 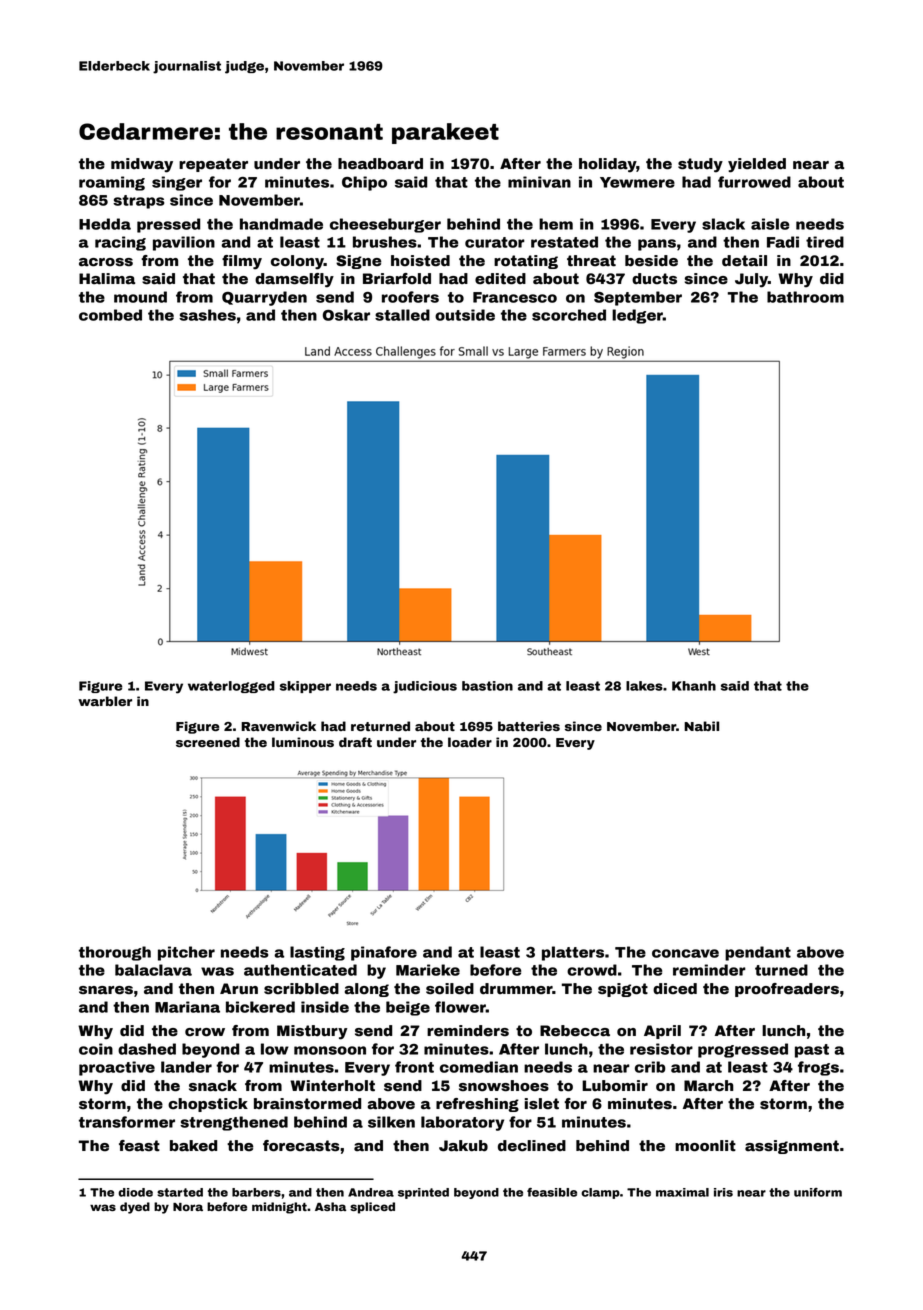 I want to click on ducts, so click(x=654, y=279).
